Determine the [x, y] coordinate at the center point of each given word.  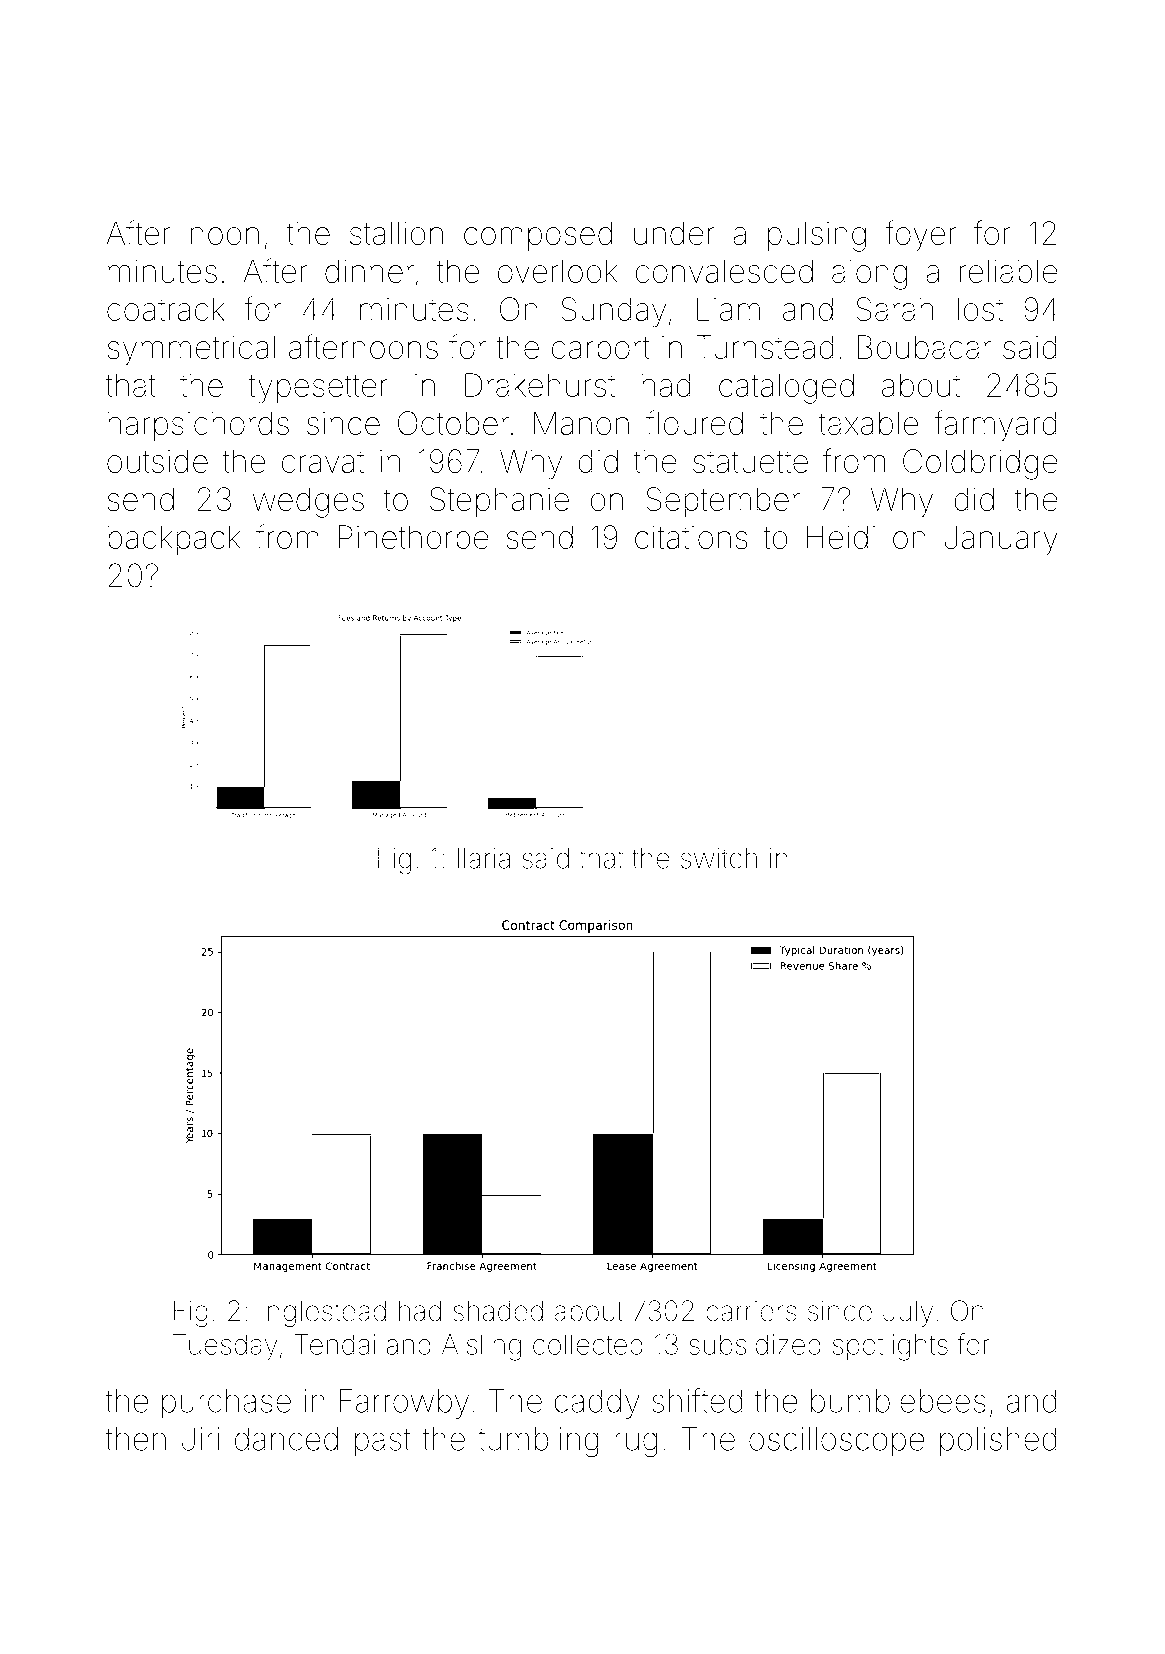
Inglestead [323, 1313]
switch [719, 858]
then [136, 1439]
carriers [751, 1311]
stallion [396, 233]
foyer [921, 236]
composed [538, 236]
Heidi [840, 537]
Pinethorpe [414, 540]
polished [998, 1442]
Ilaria [484, 858]
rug [636, 1444]
